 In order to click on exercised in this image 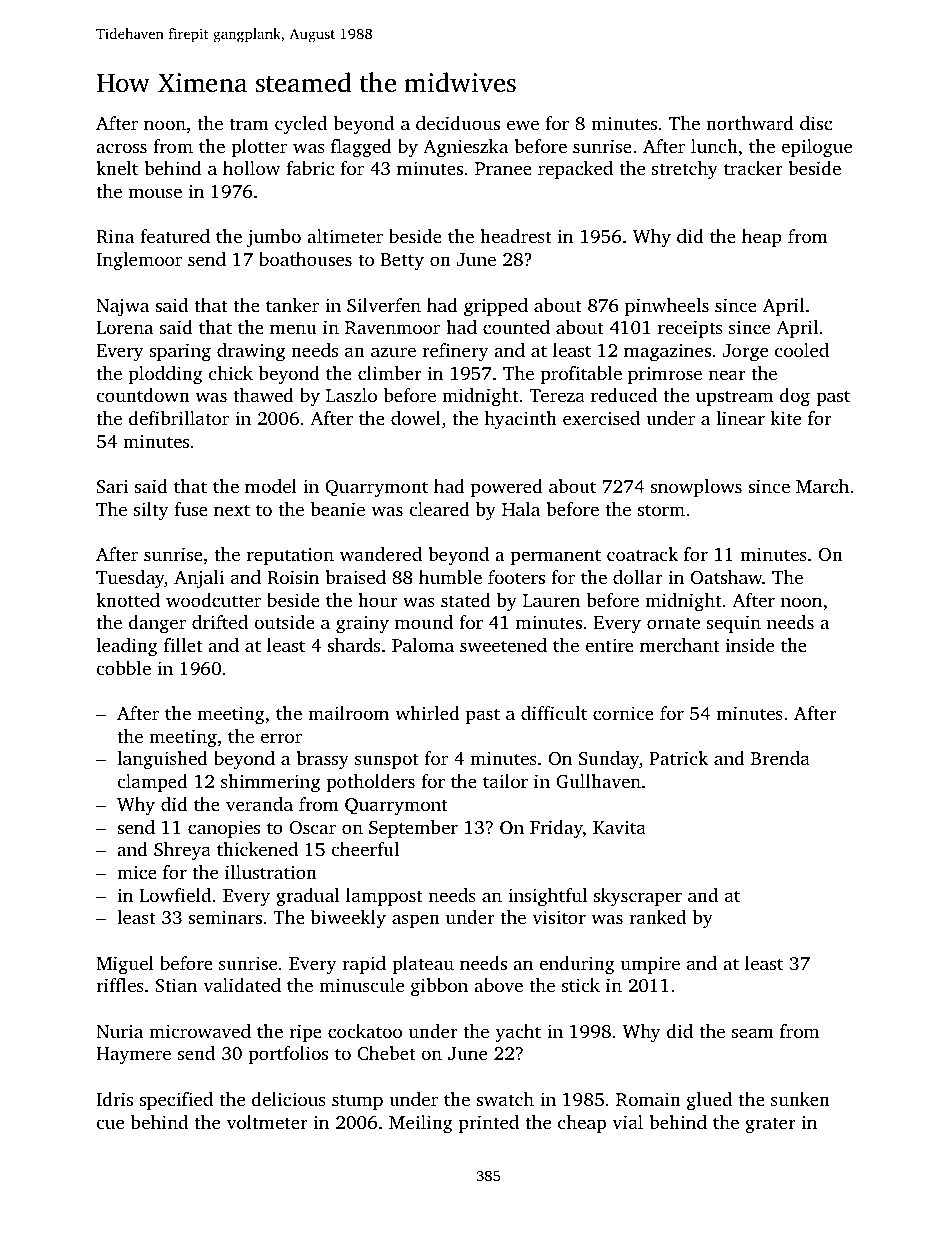, I will do `click(601, 418)`.
